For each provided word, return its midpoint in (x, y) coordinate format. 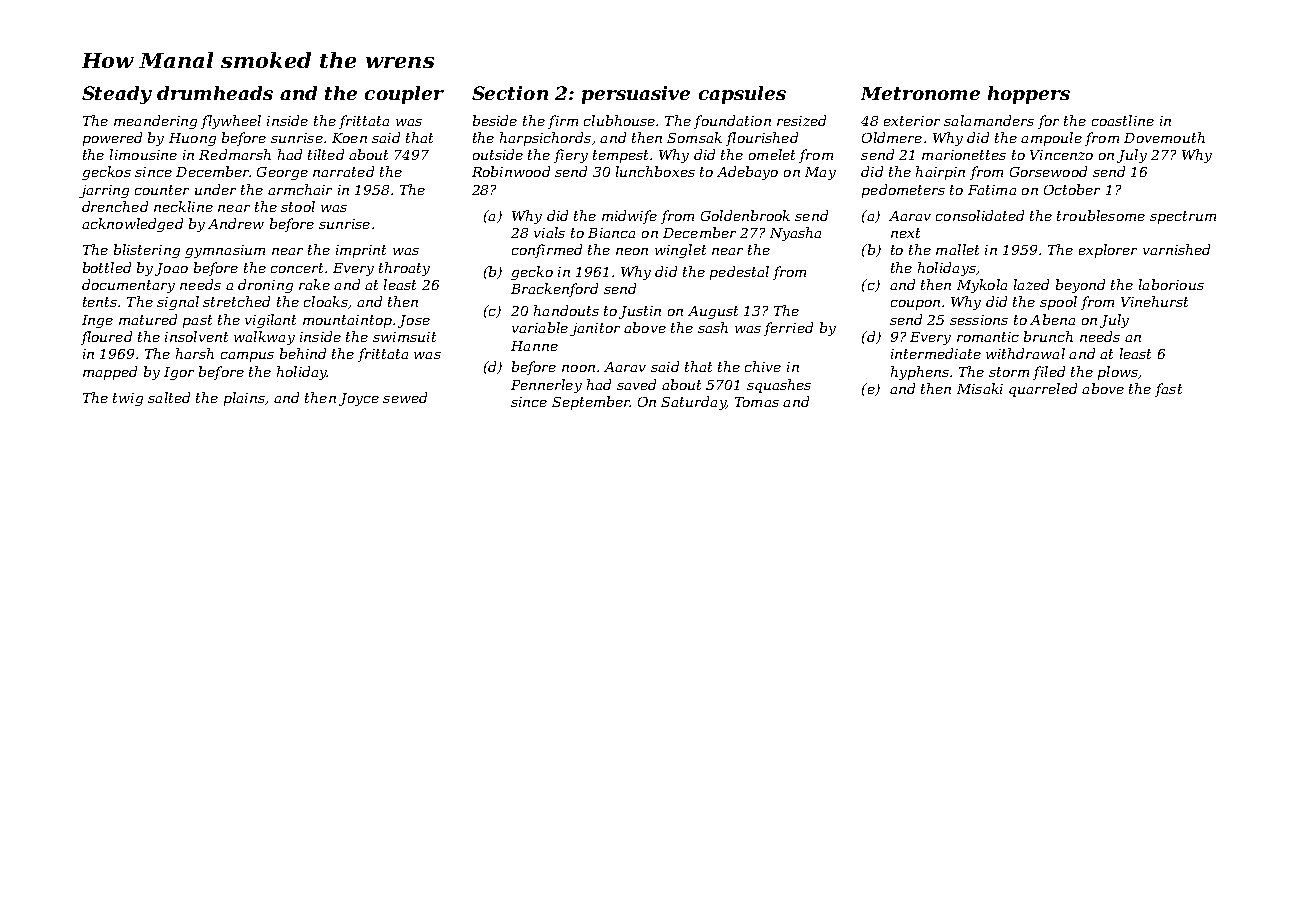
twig (128, 399)
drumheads (215, 93)
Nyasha (795, 234)
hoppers (1029, 95)
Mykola (982, 286)
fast (1168, 390)
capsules (742, 95)
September (591, 403)
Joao (171, 269)
